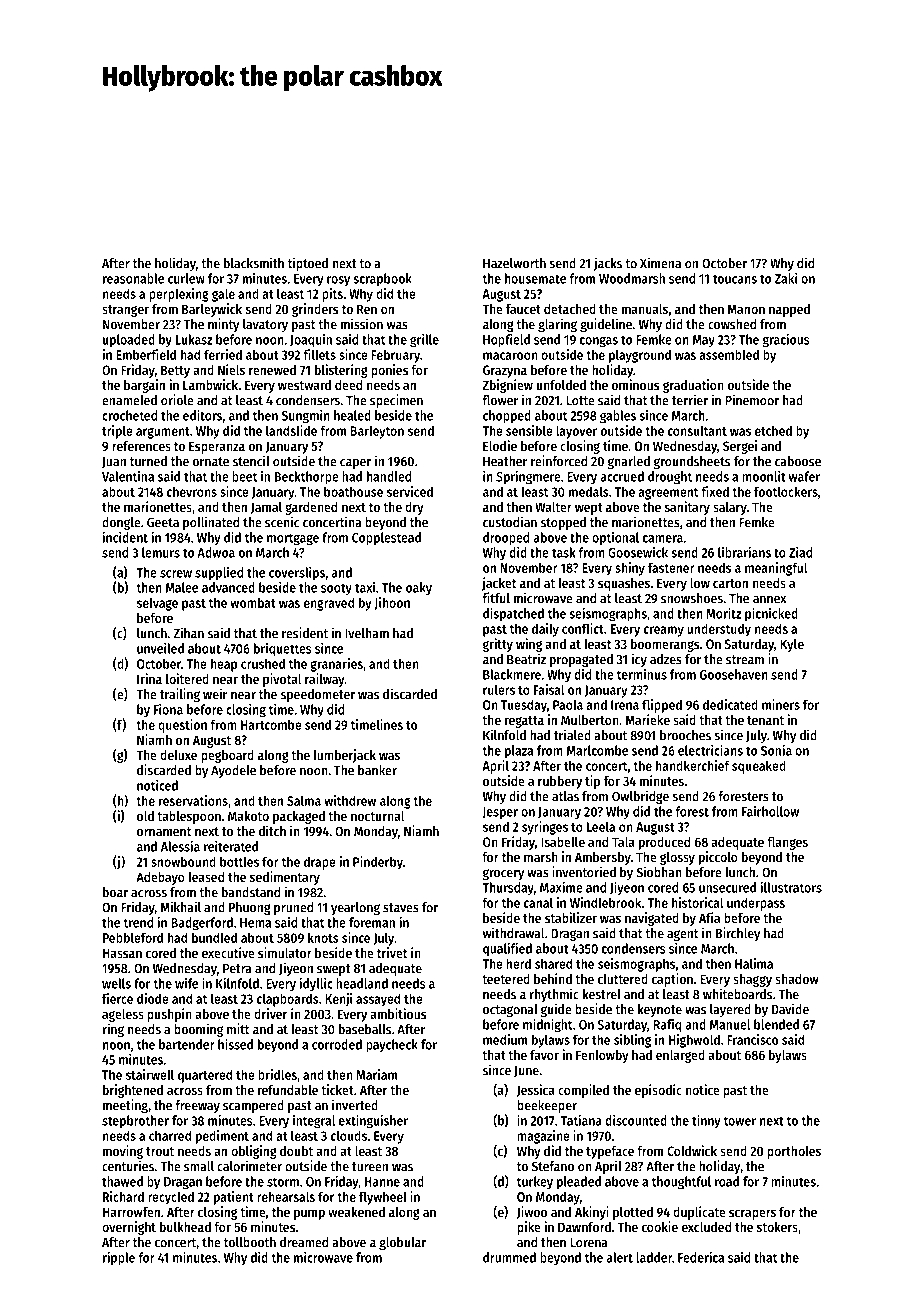  What do you see at coordinates (365, 587) in the image?
I see `taxi` at bounding box center [365, 587].
